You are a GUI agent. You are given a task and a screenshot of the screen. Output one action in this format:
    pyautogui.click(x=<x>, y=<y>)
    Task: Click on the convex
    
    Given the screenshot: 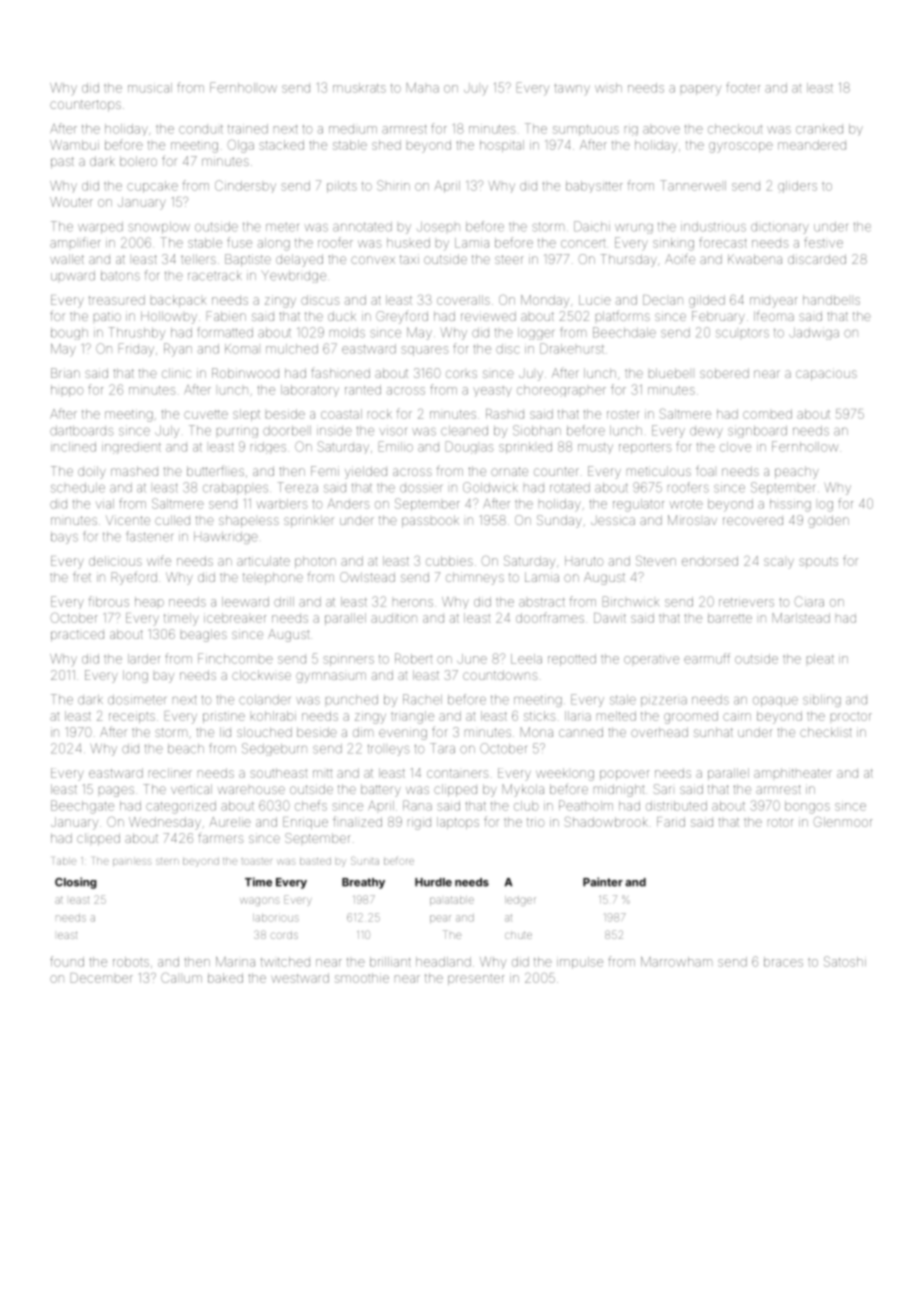 What is the action you would take?
    pyautogui.click(x=373, y=260)
